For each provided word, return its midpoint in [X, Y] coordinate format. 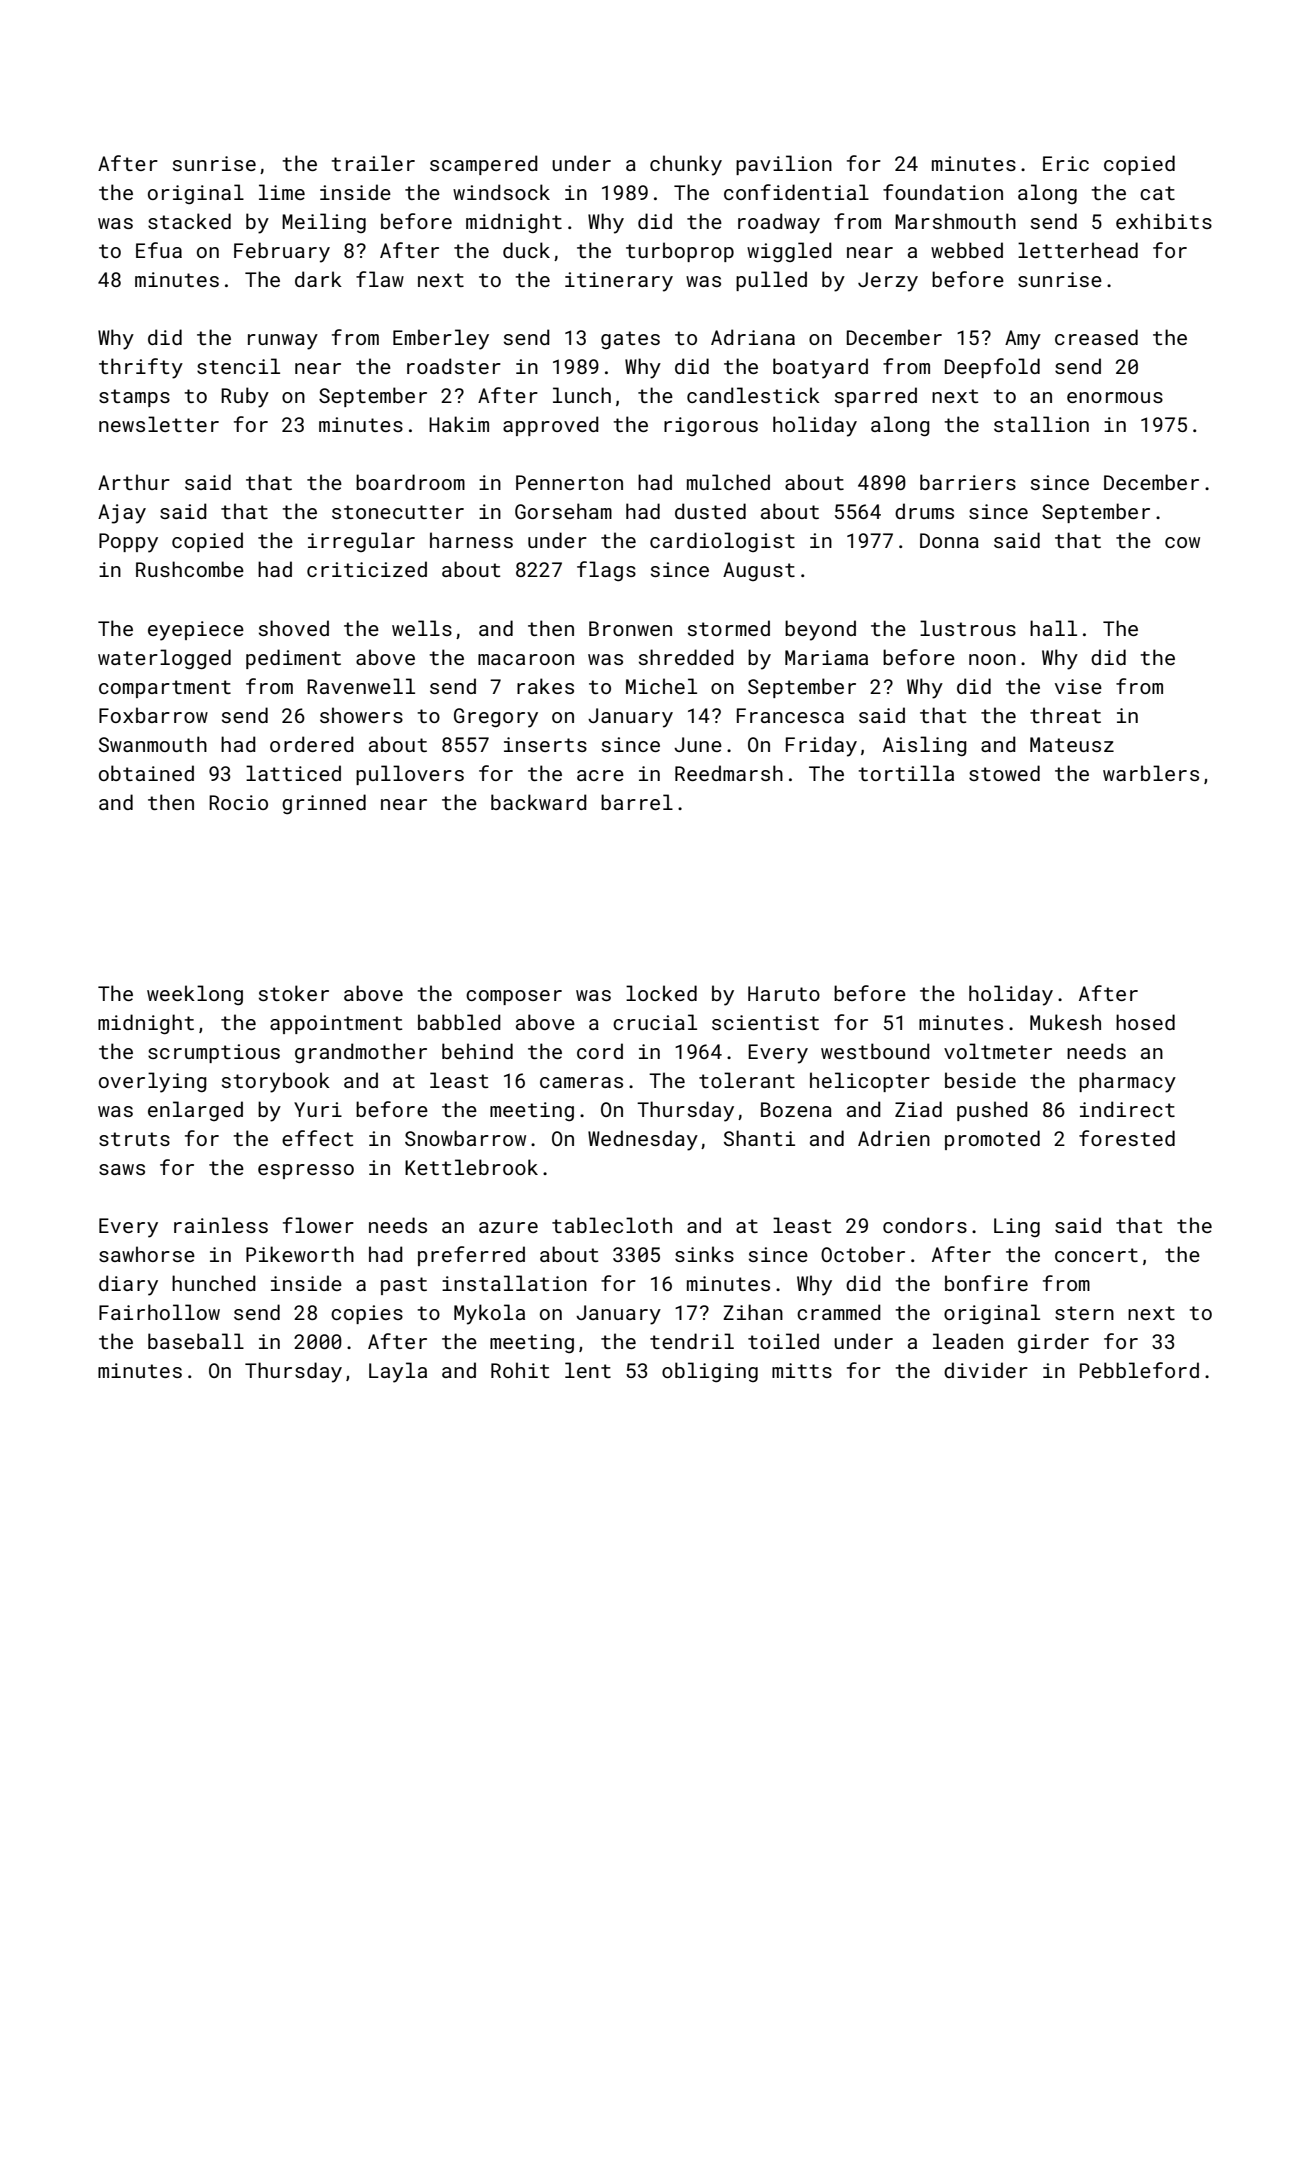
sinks [704, 1254]
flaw [380, 279]
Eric [1066, 163]
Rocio [238, 802]
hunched [214, 1283]
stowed [1004, 773]
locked [661, 993]
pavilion [784, 165]
